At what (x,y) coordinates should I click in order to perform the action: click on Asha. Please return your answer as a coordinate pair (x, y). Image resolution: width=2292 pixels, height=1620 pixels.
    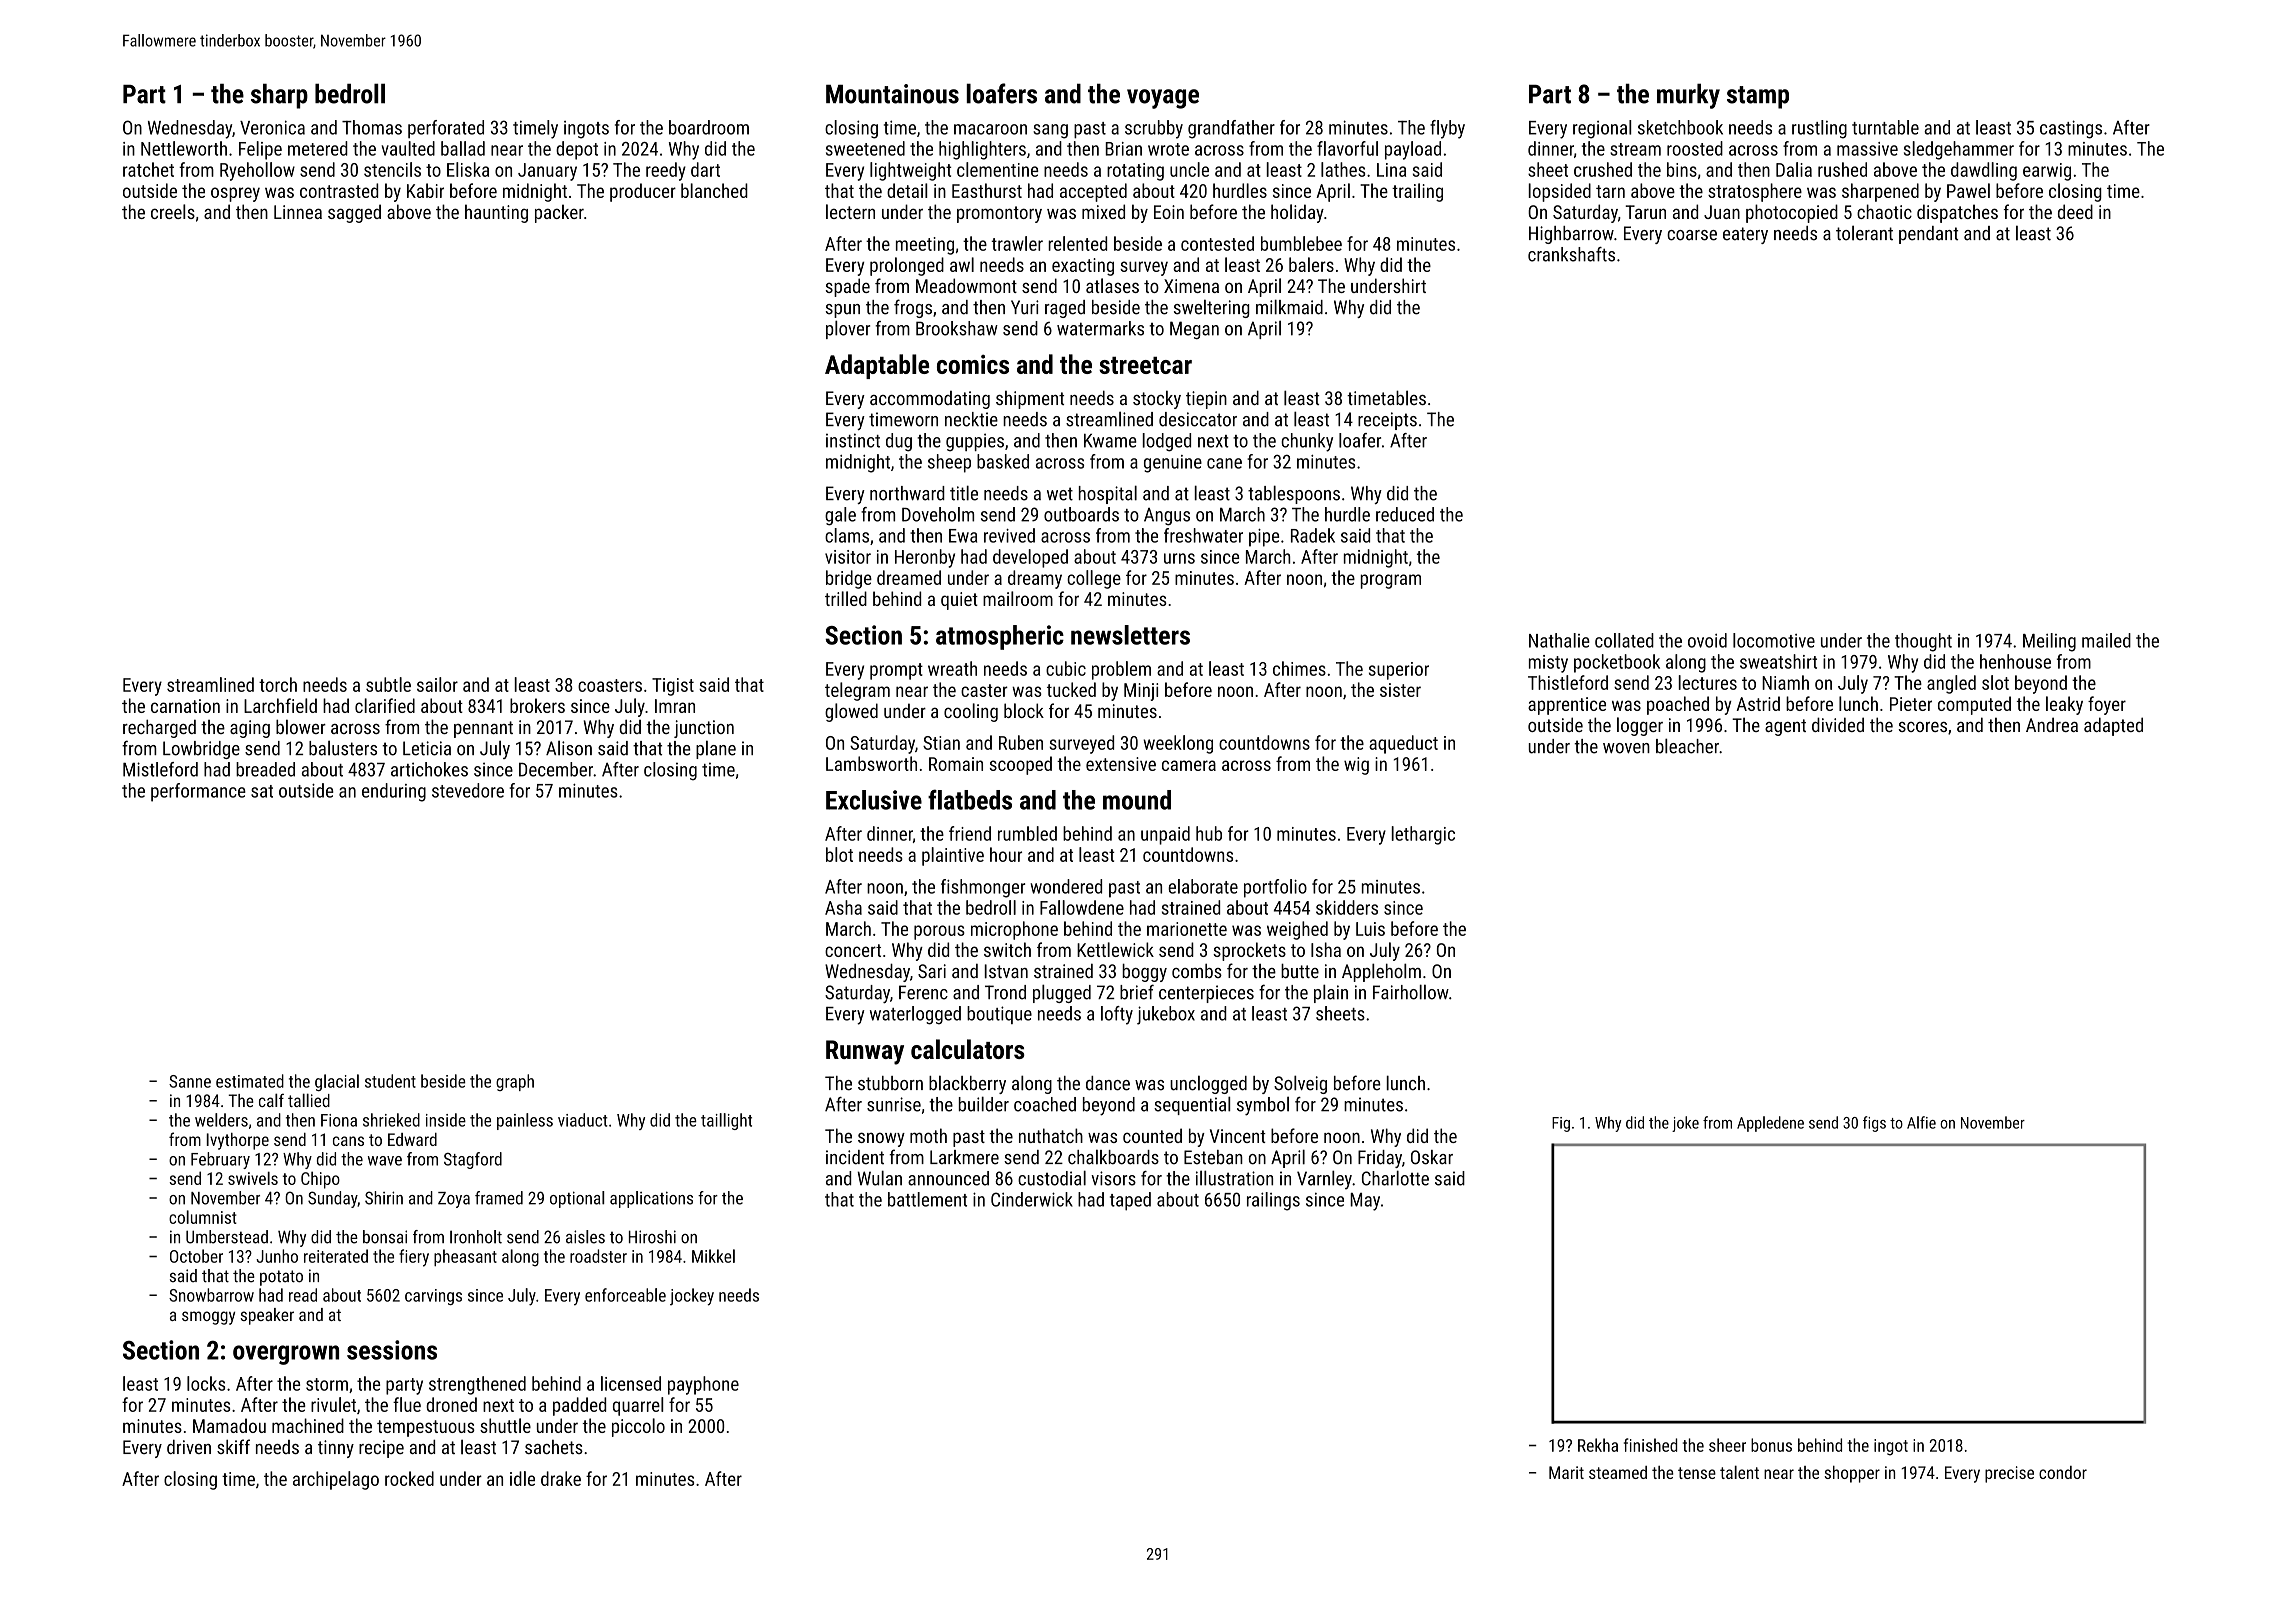
    Looking at the image, I should click on (843, 907).
